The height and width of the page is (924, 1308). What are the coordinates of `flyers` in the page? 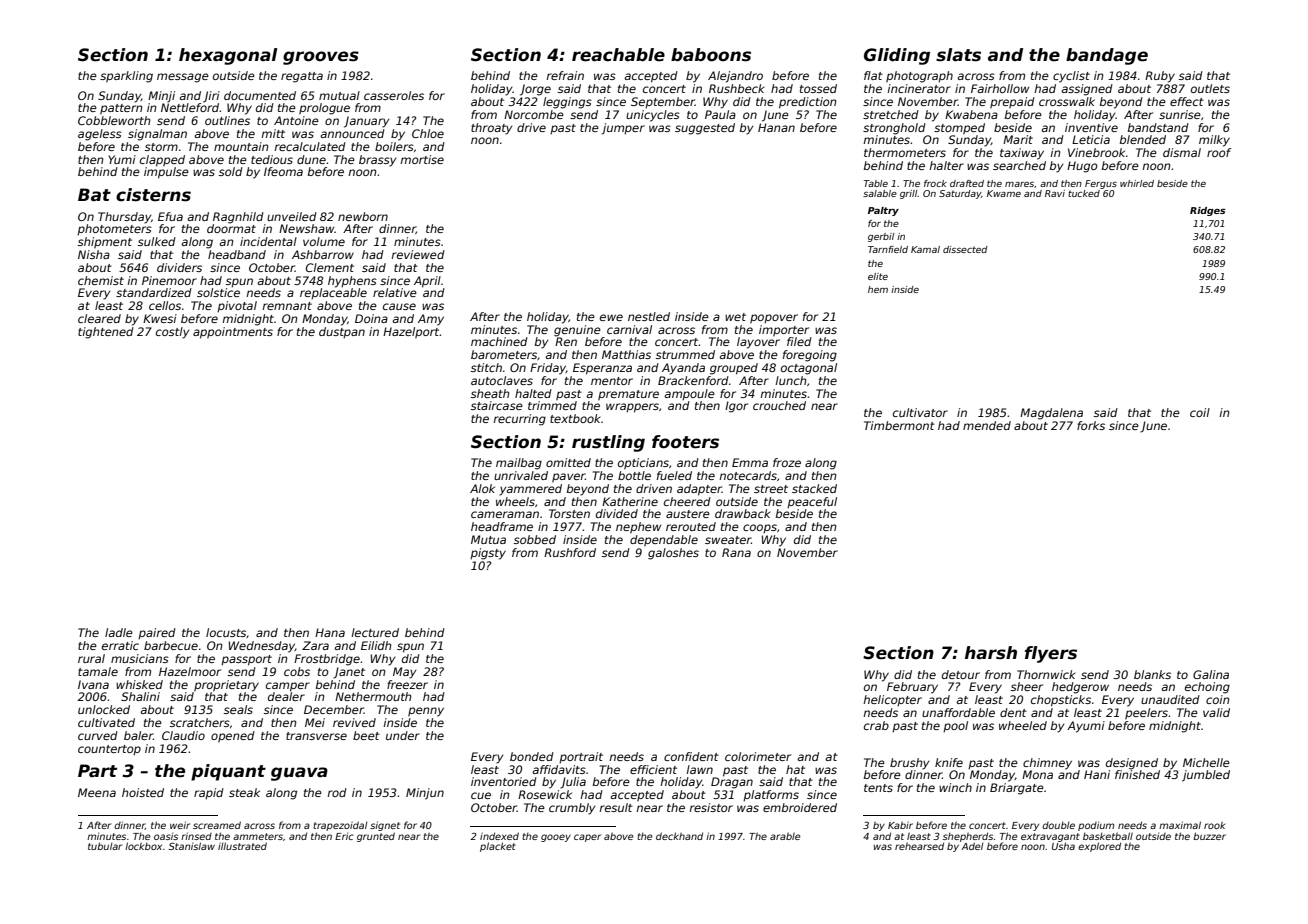 It's located at (1051, 654).
